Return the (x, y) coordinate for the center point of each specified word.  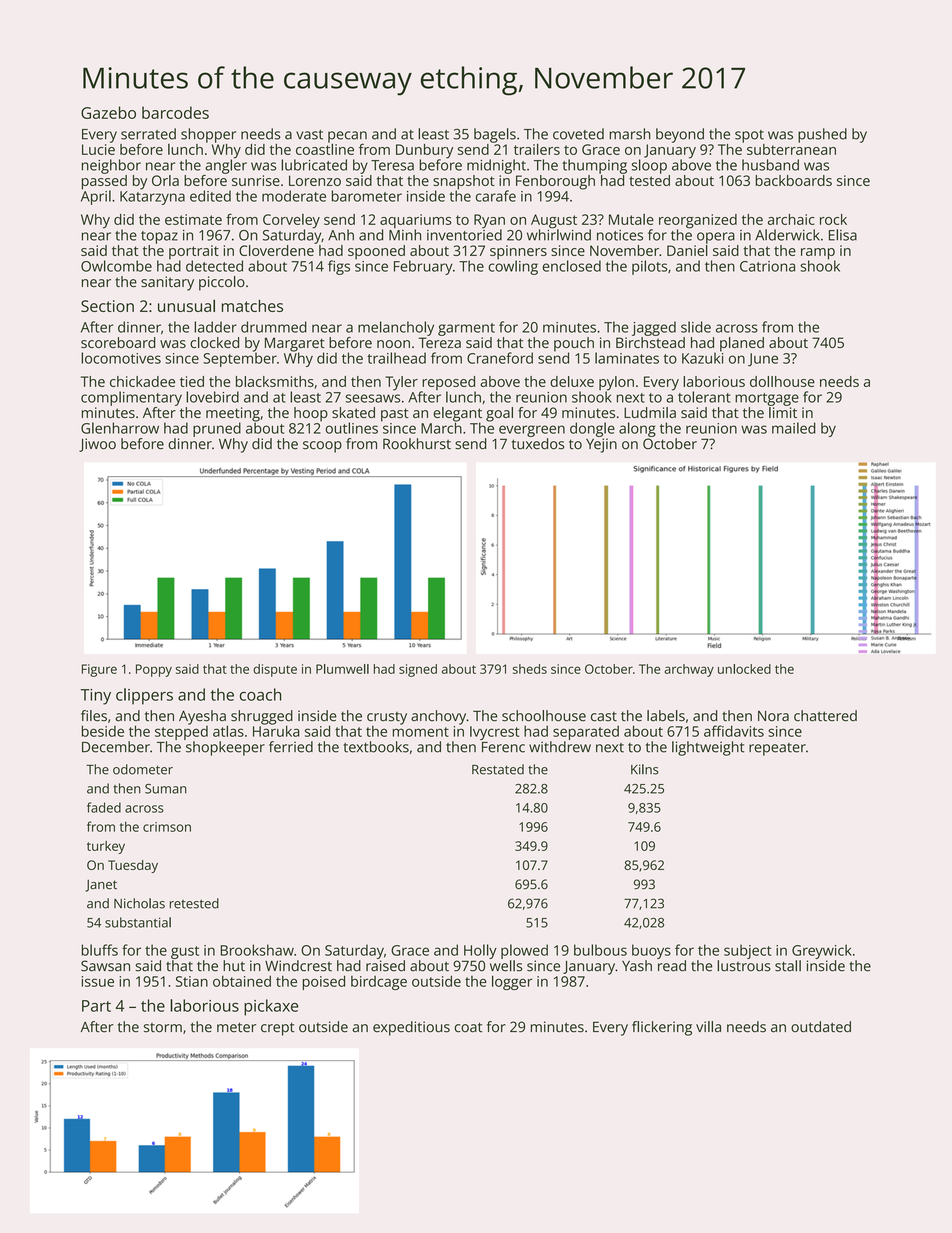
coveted (578, 134)
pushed (822, 135)
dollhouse (782, 381)
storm (163, 1028)
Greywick (822, 951)
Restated (498, 769)
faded (104, 807)
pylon (616, 383)
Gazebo (108, 112)
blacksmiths (275, 381)
